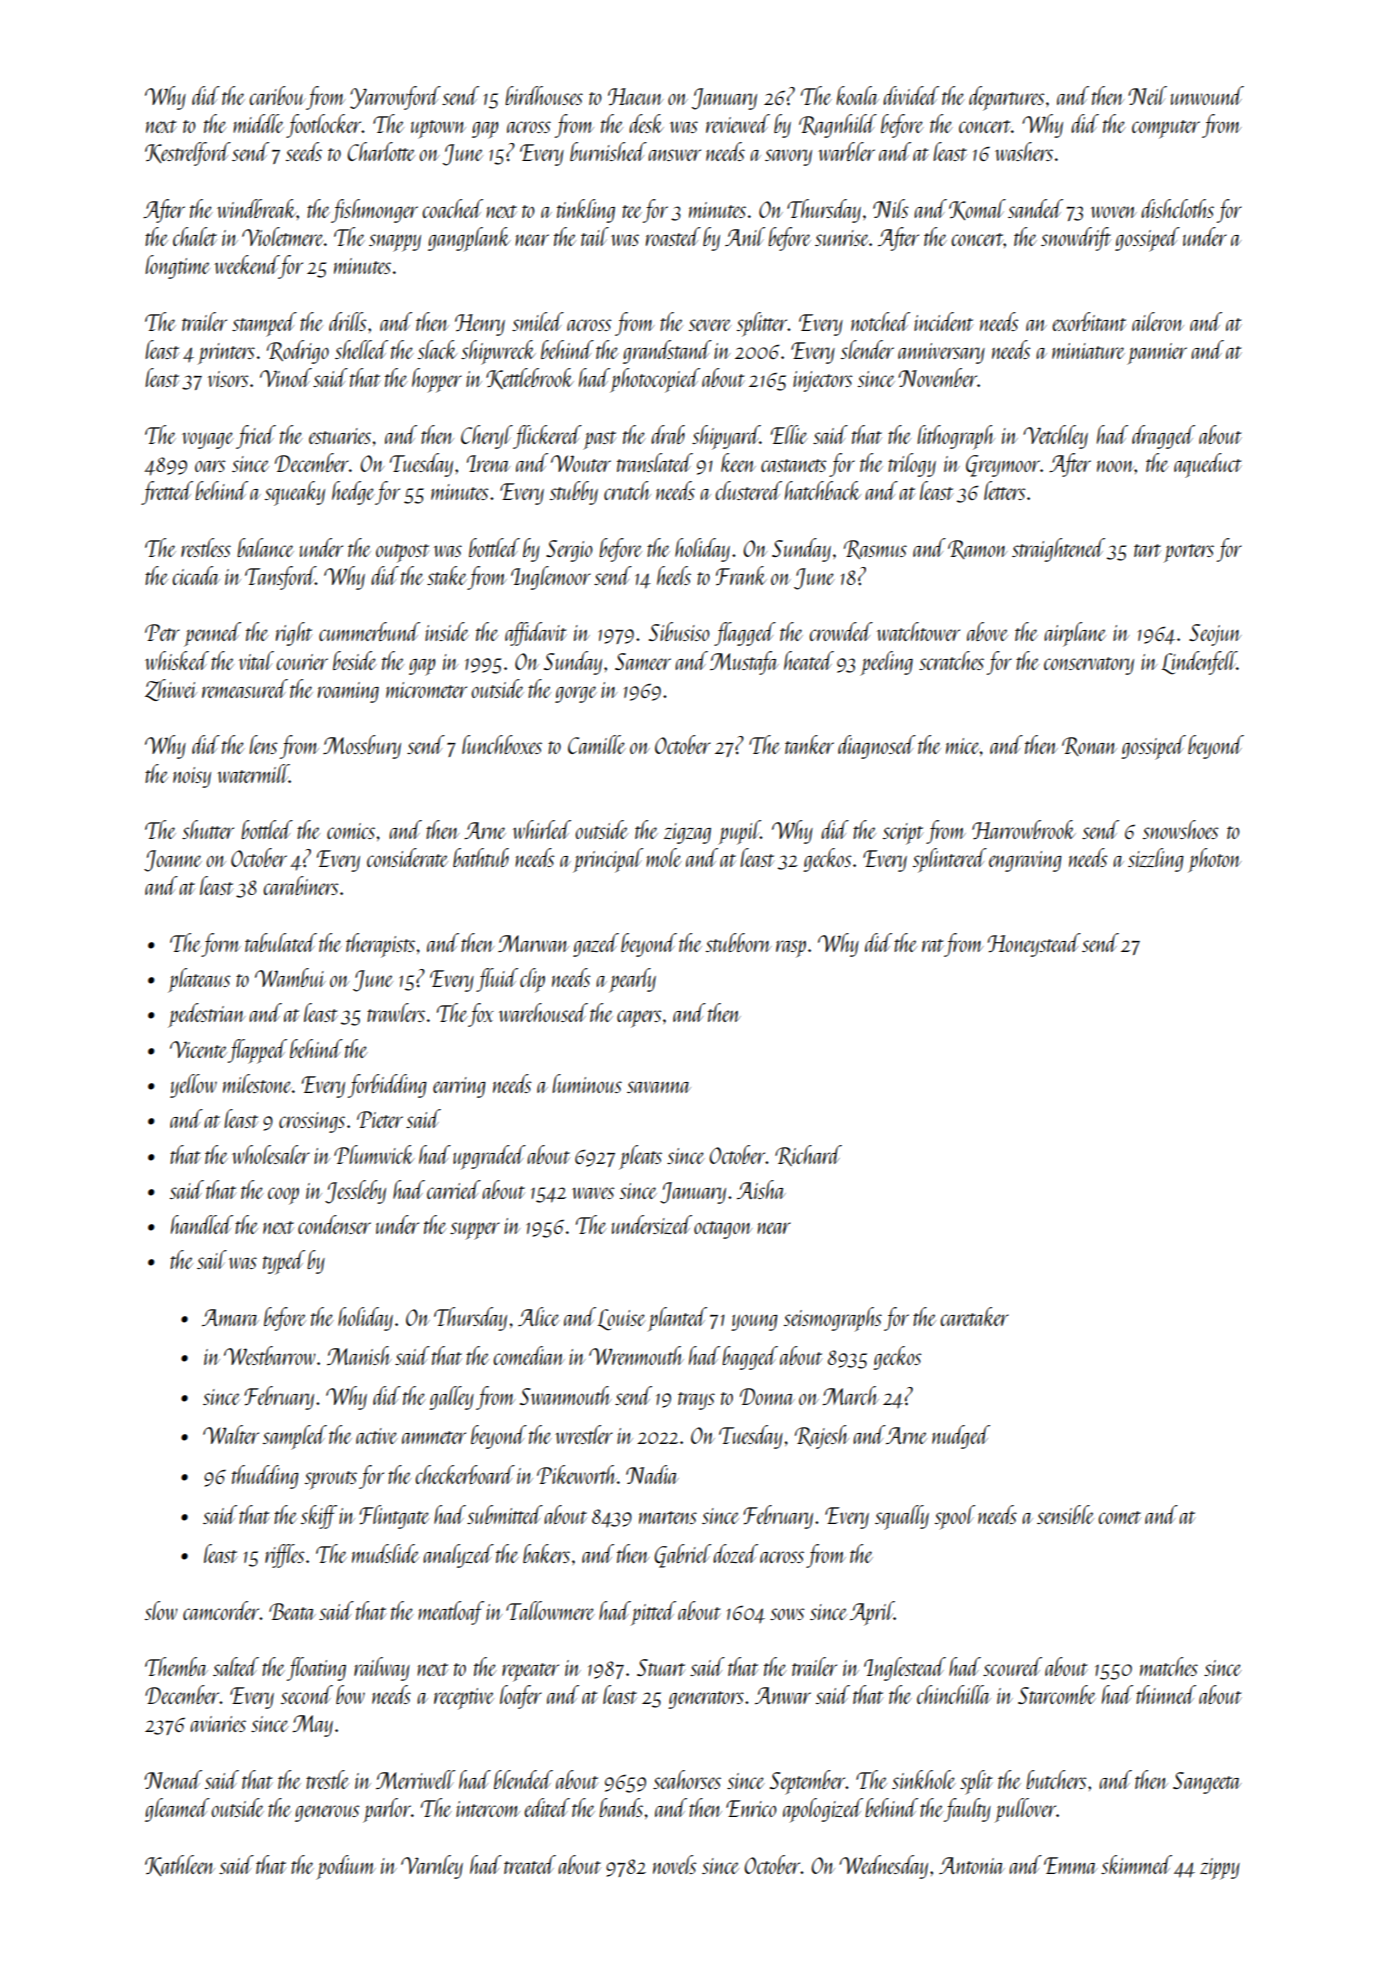  I want to click on remeasured, so click(245, 688).
